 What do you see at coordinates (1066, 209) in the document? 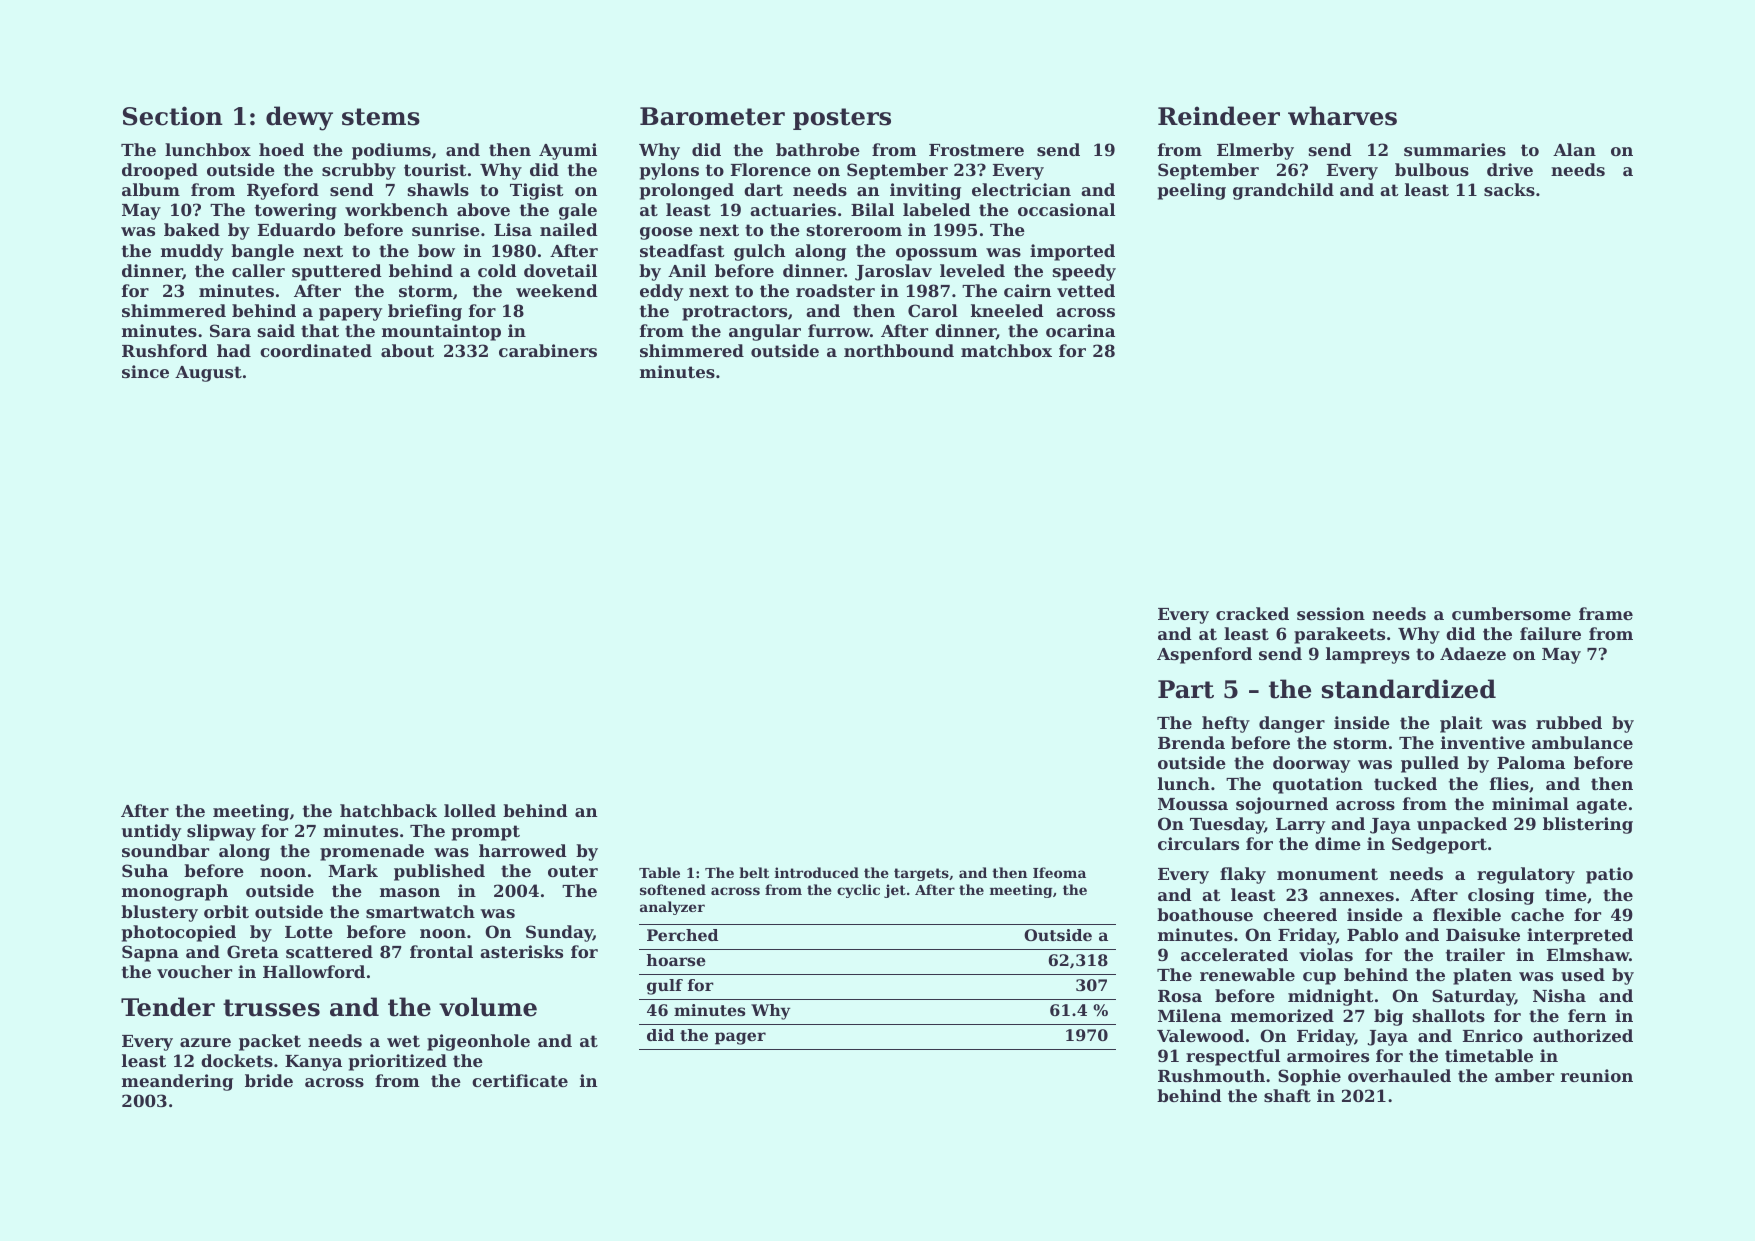
I see `occasional` at bounding box center [1066, 209].
